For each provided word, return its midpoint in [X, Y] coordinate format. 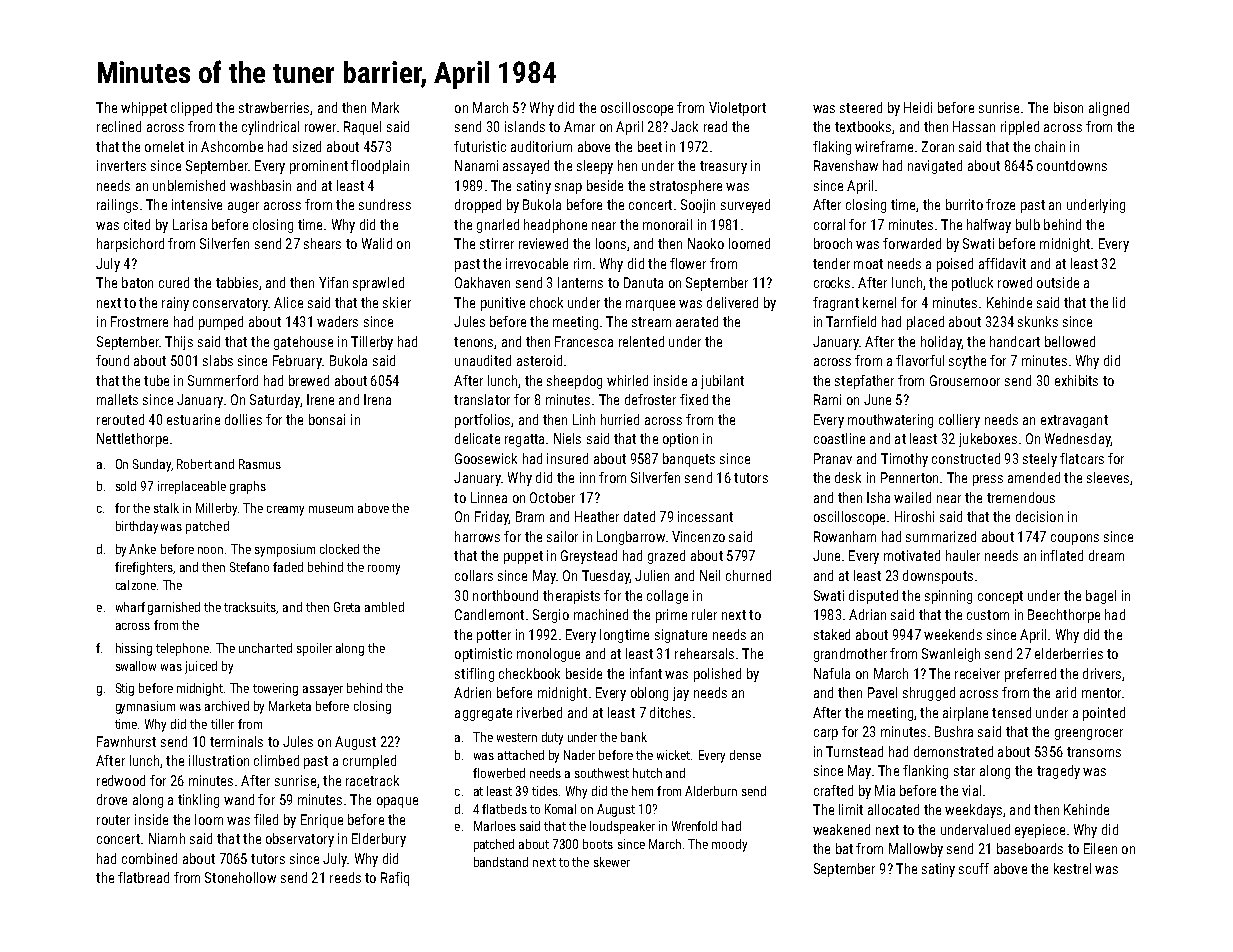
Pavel [882, 692]
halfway [989, 226]
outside [1058, 282]
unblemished [189, 185]
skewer [612, 862]
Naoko [706, 243]
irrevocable [537, 263]
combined [149, 858]
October [552, 497]
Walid [377, 243]
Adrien [472, 692]
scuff [974, 868]
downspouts [938, 577]
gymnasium [145, 707]
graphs [248, 487]
